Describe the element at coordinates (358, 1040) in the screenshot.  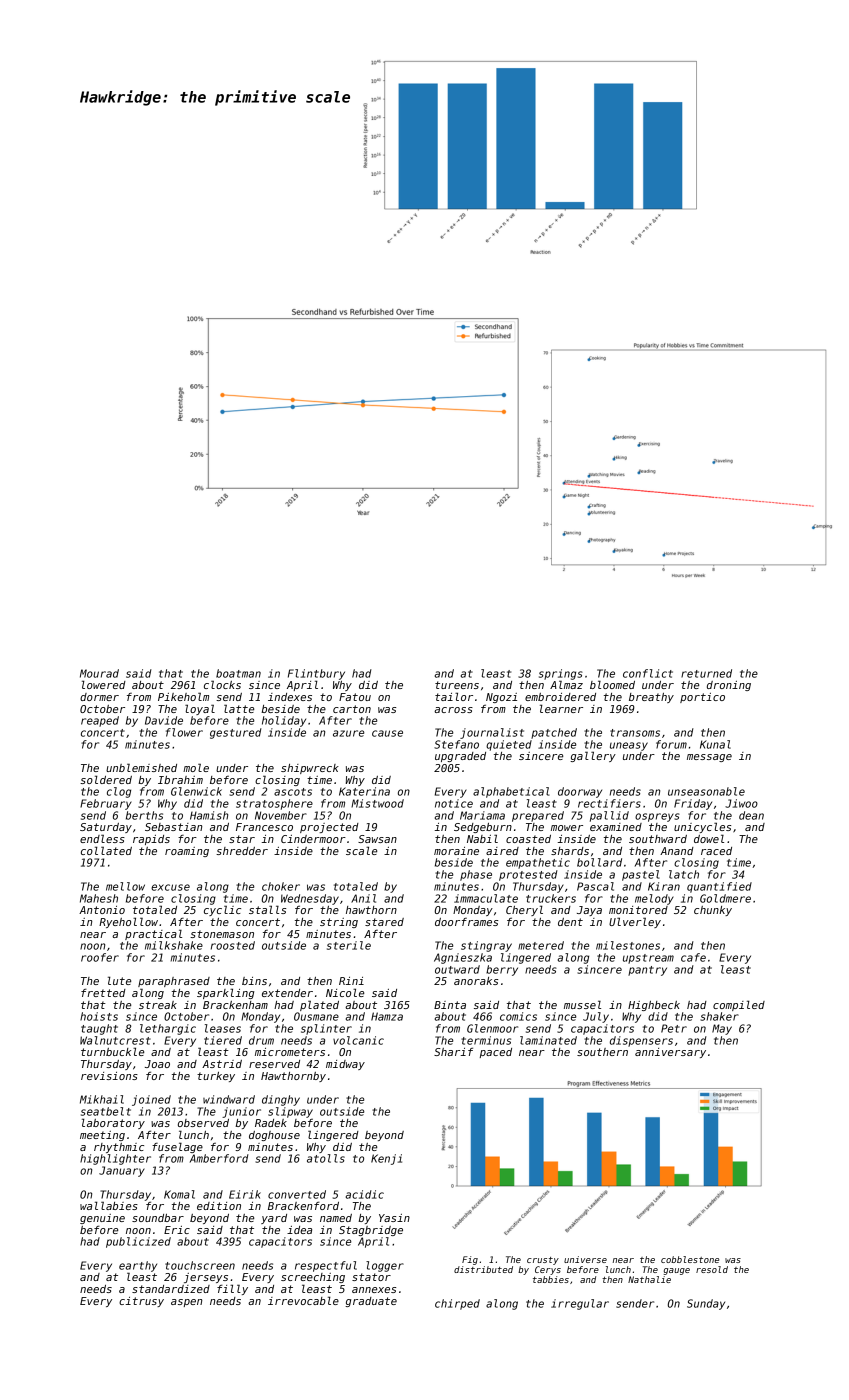
I see `volcanic` at that location.
